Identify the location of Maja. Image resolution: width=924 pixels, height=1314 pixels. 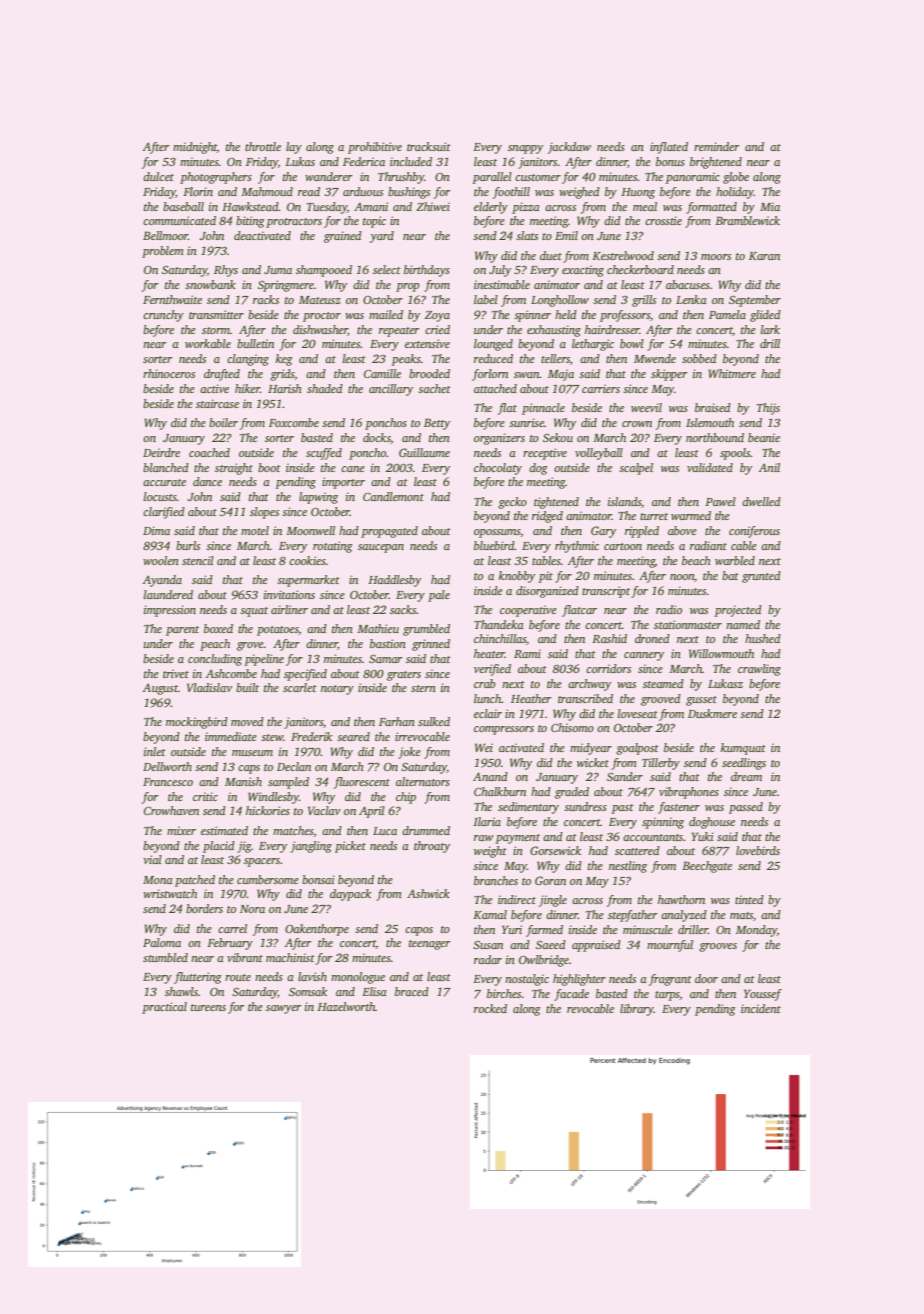
(561, 375).
